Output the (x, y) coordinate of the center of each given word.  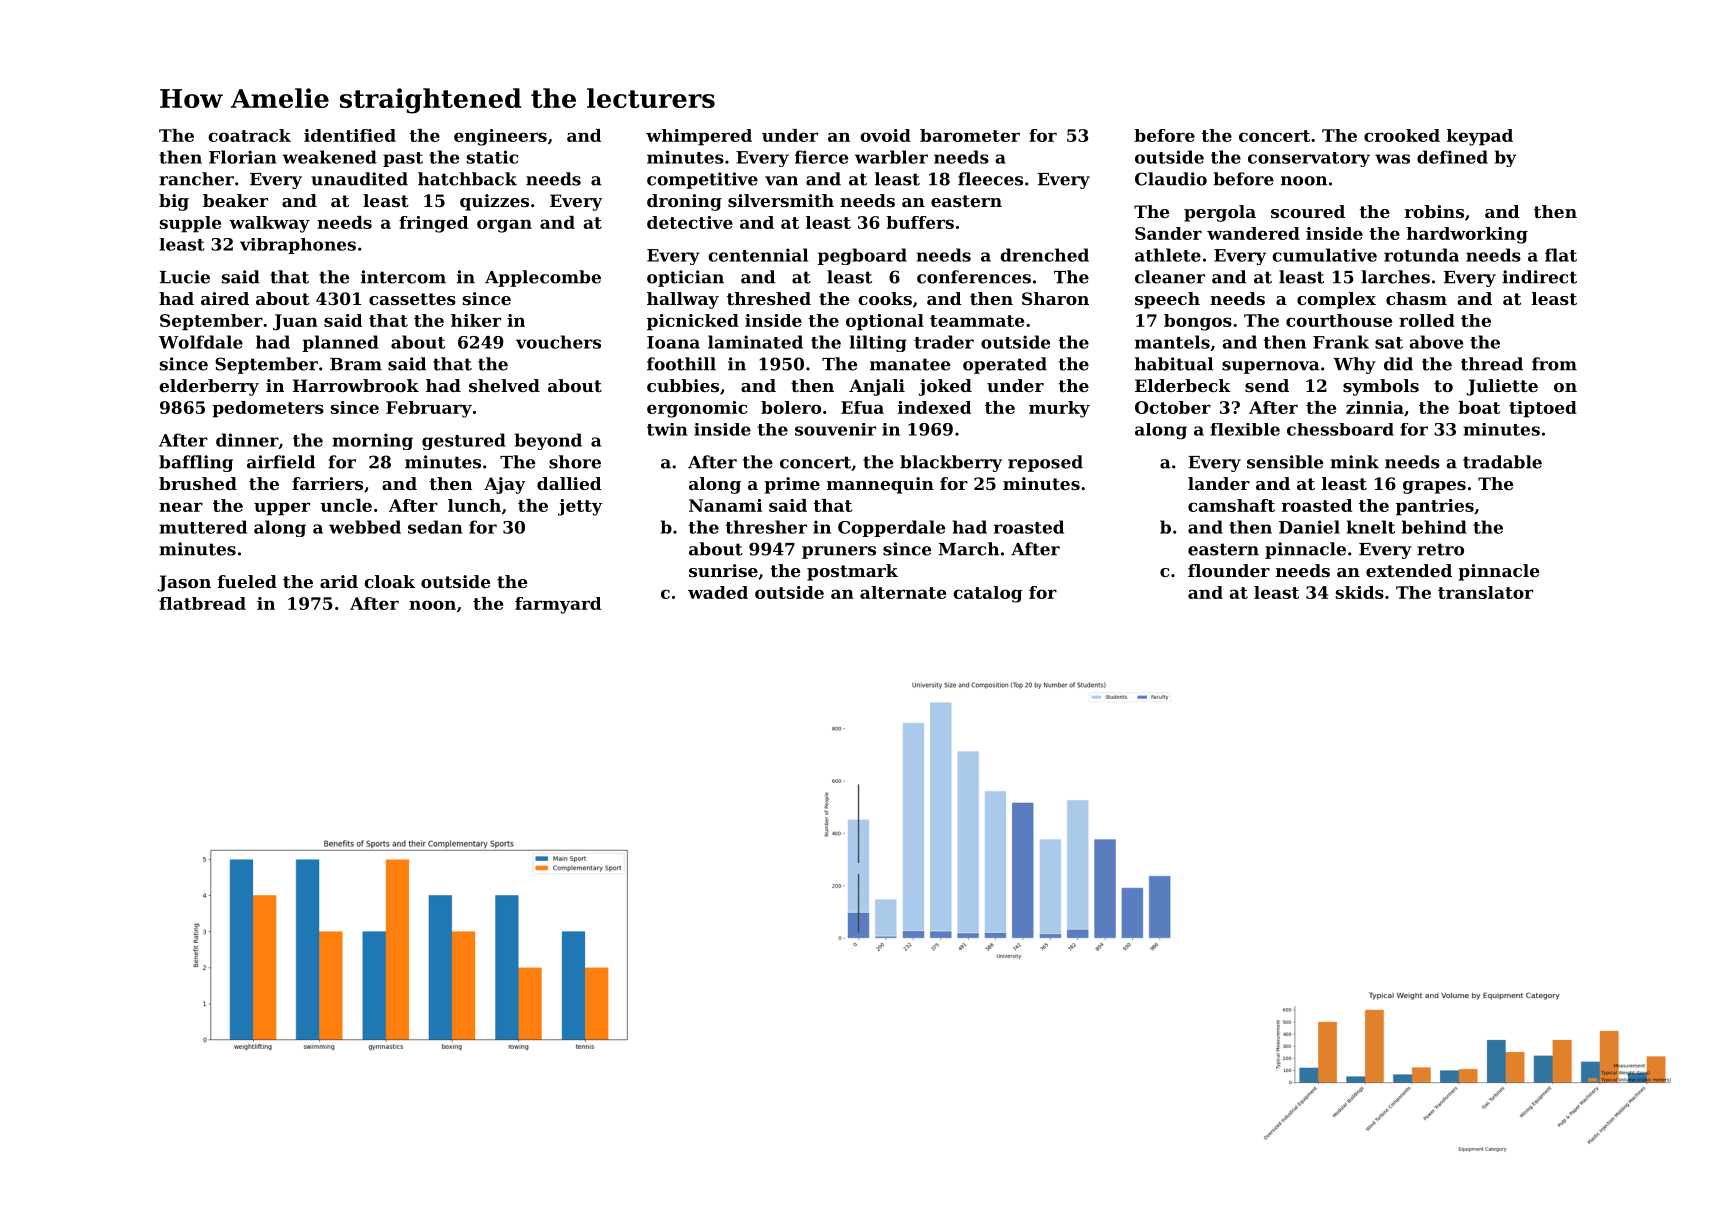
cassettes (412, 299)
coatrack (249, 135)
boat (1479, 407)
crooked (1402, 135)
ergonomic (697, 409)
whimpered (699, 137)
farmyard (558, 605)
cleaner (1170, 277)
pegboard (862, 256)
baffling (196, 463)
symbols (1381, 387)
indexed (934, 407)
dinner (247, 440)
